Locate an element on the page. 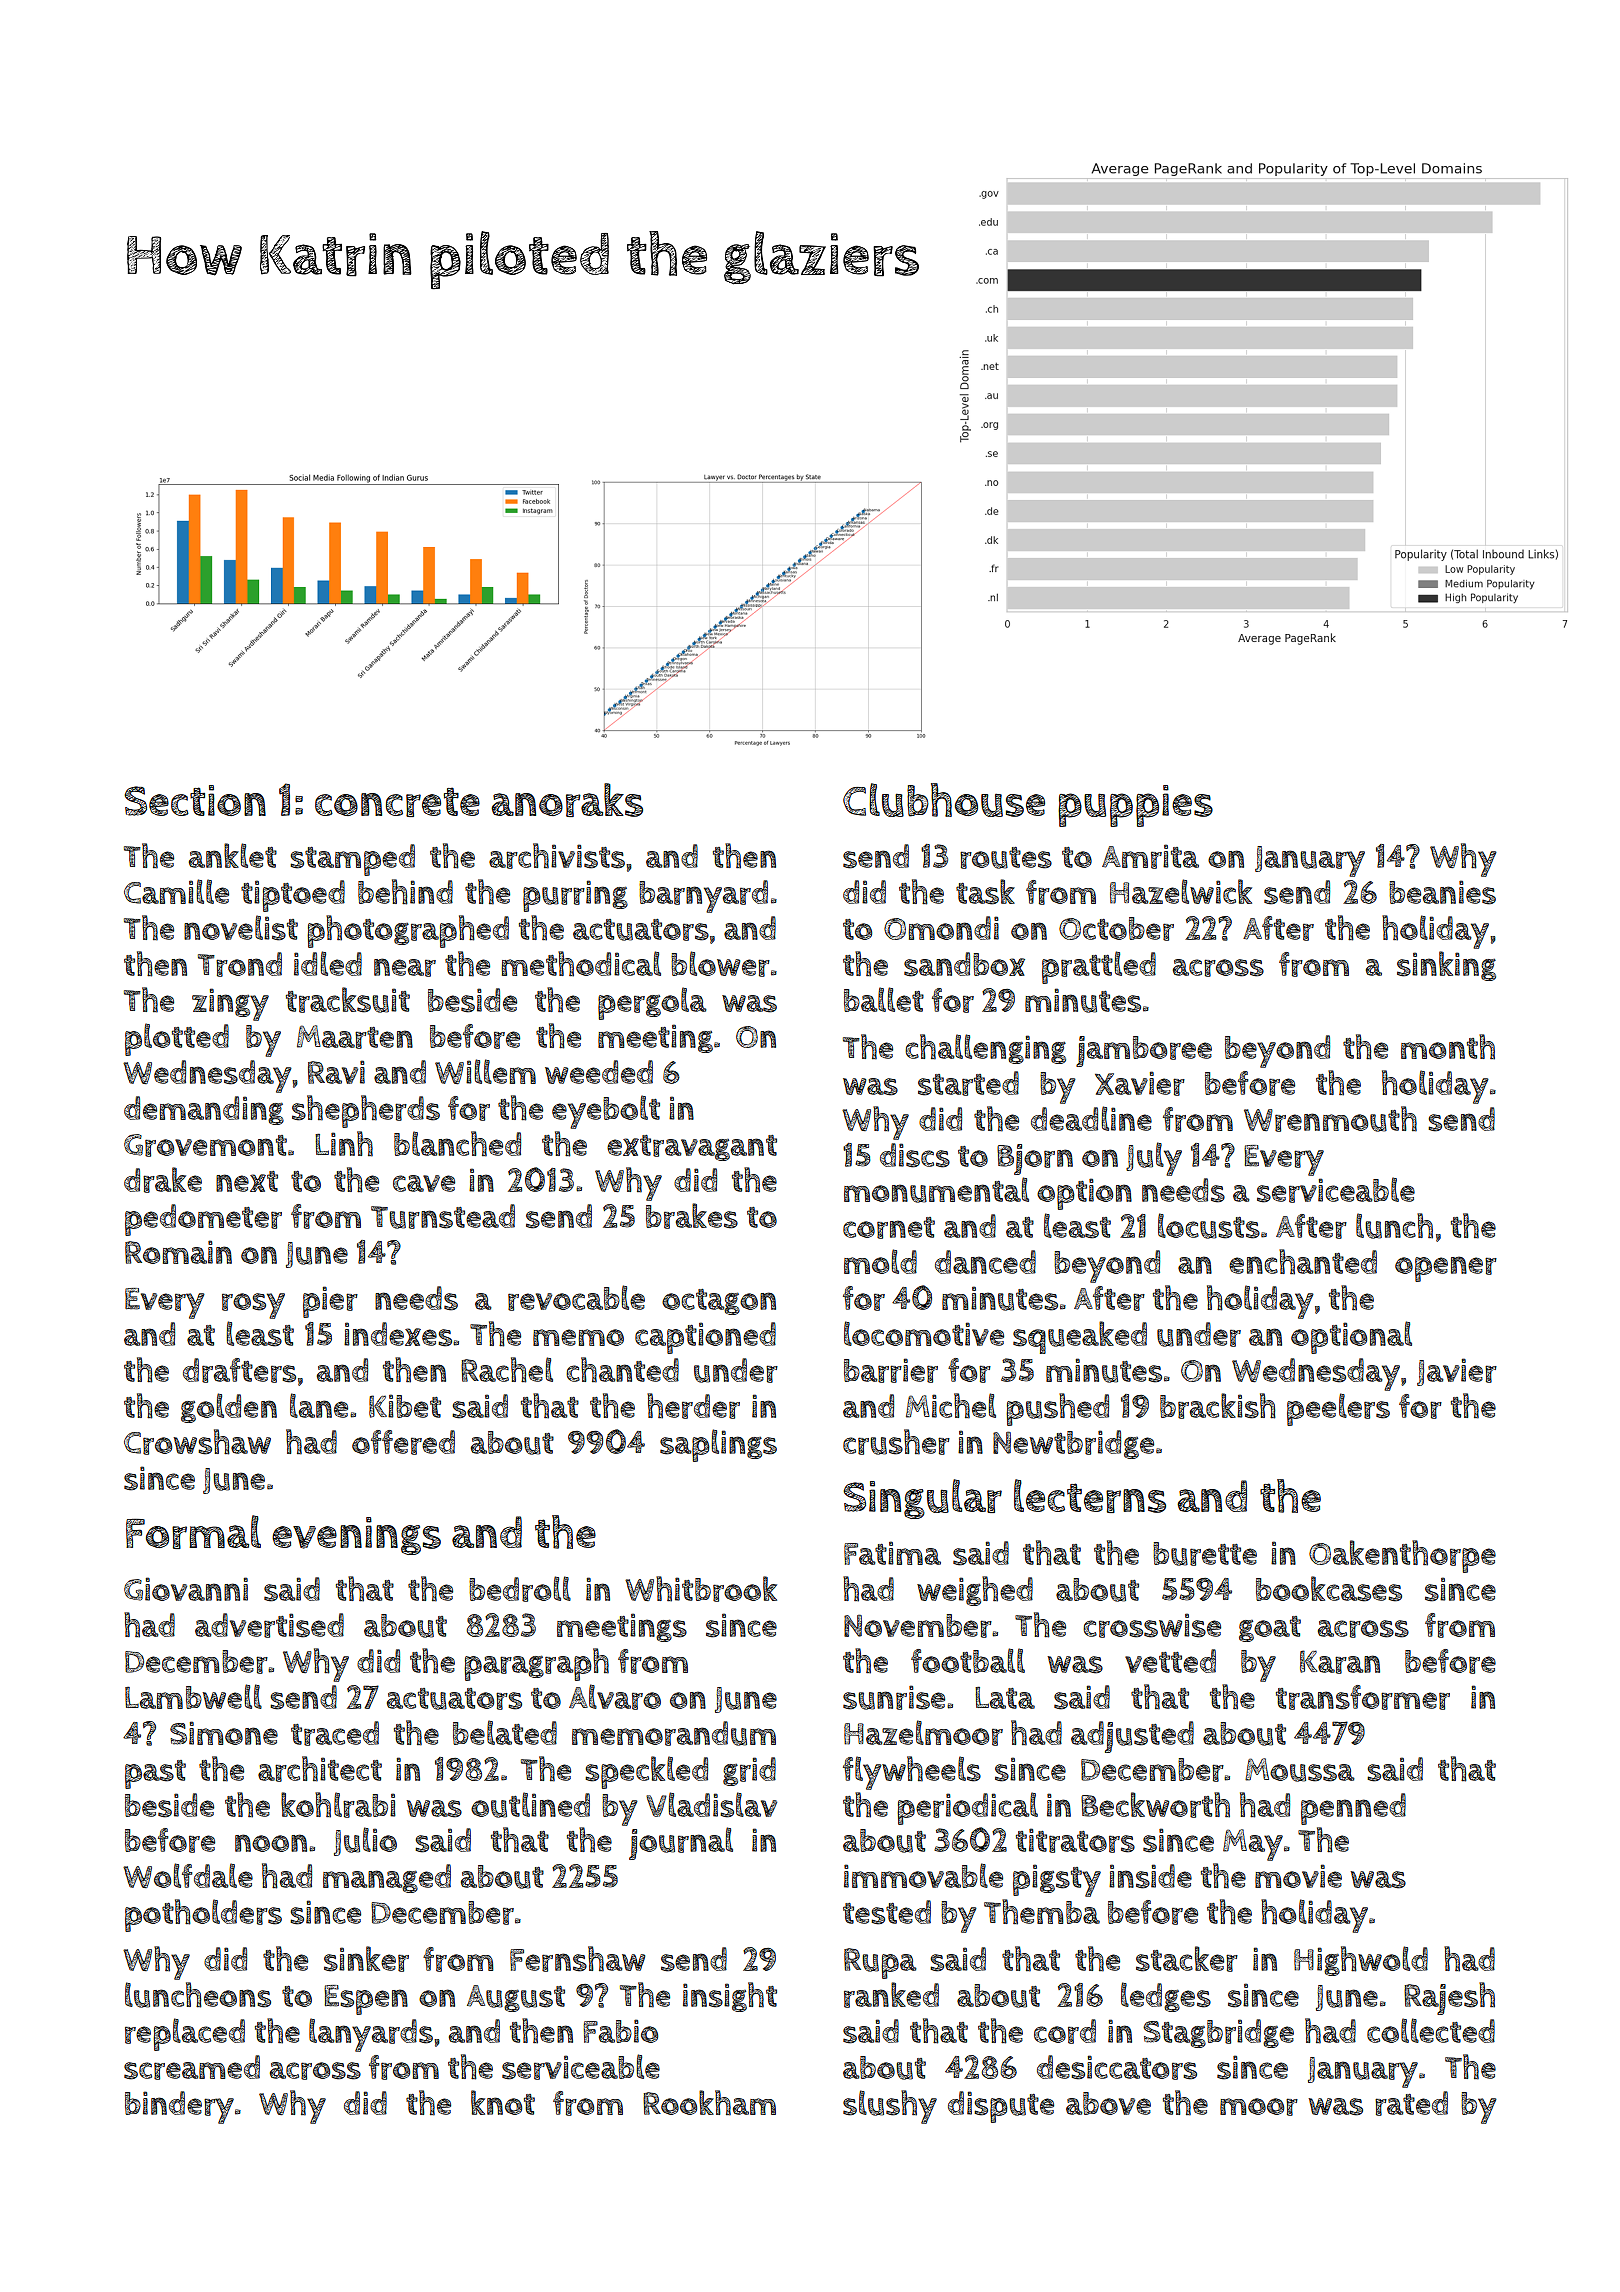 The height and width of the page is (2292, 1620). rated is located at coordinates (1411, 2103).
